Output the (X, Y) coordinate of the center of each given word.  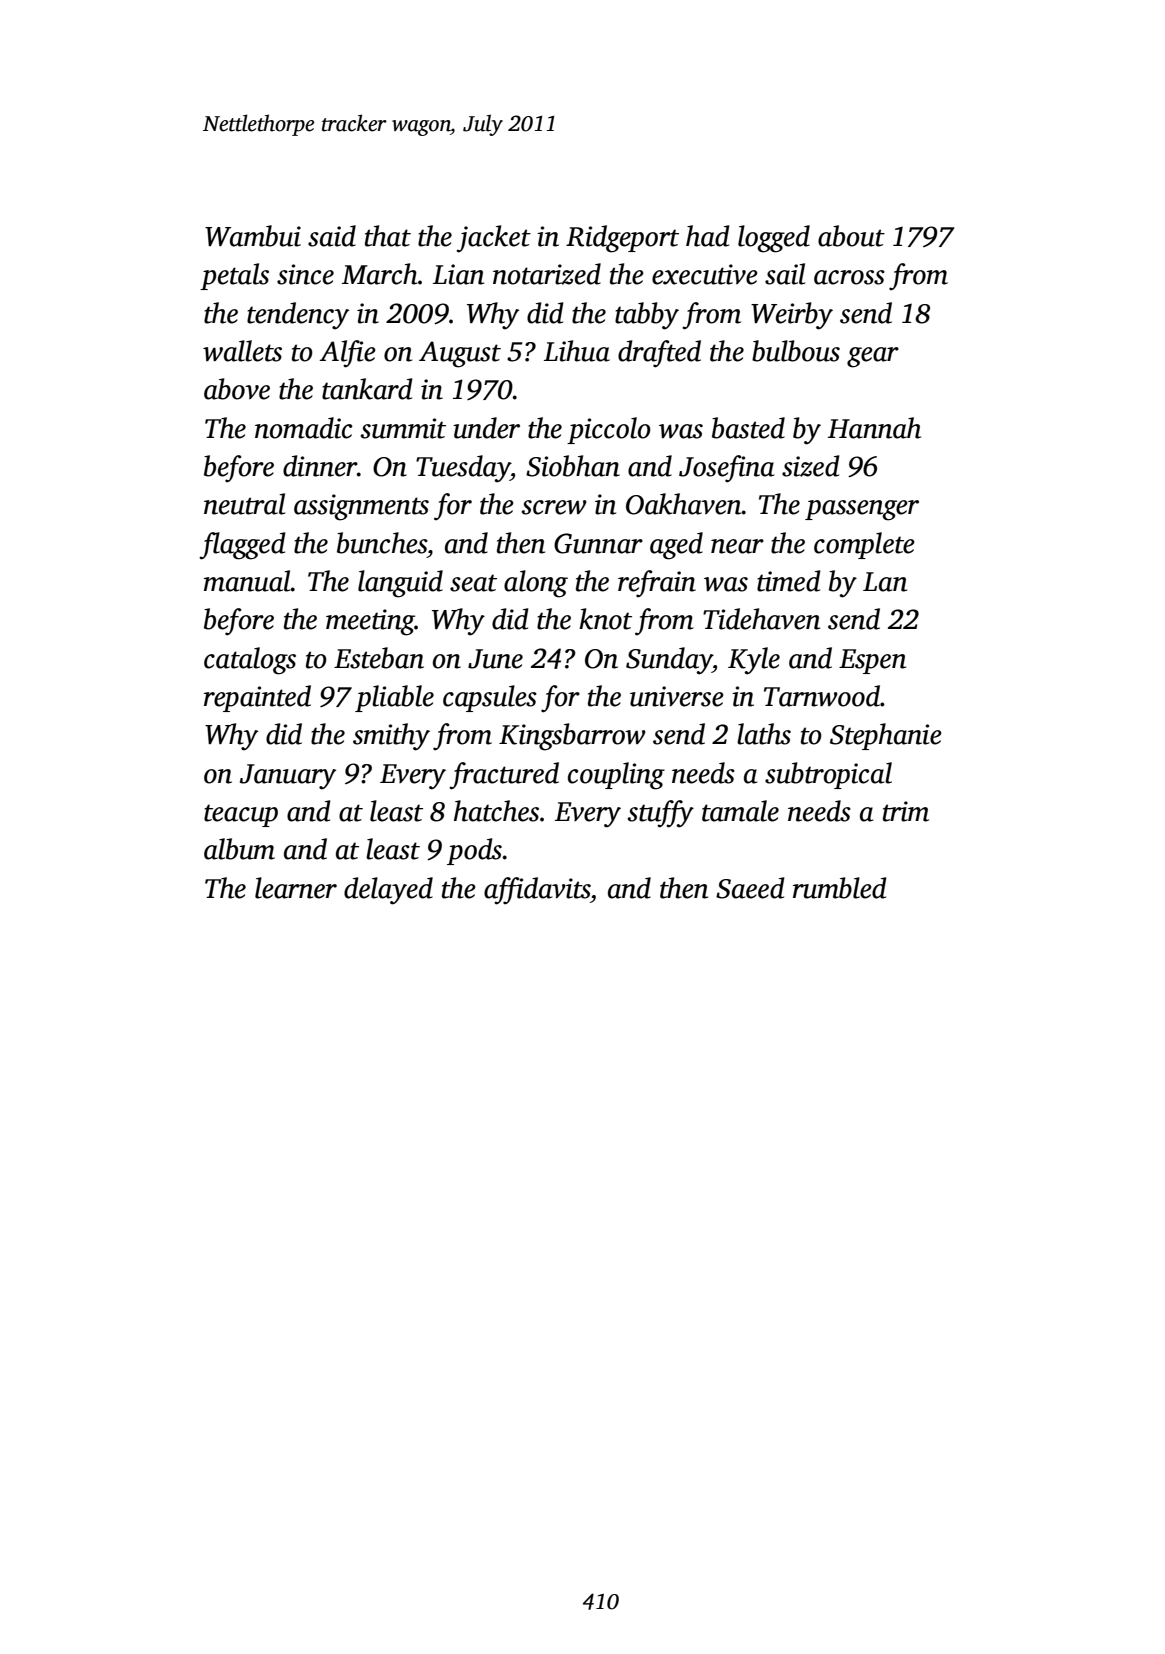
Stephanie (886, 736)
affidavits (537, 891)
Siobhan (573, 466)
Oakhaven (684, 504)
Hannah (874, 428)
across (849, 277)
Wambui (253, 236)
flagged (242, 546)
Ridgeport (622, 239)
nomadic (303, 428)
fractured (504, 776)
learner (296, 888)
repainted (257, 698)
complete (864, 545)
